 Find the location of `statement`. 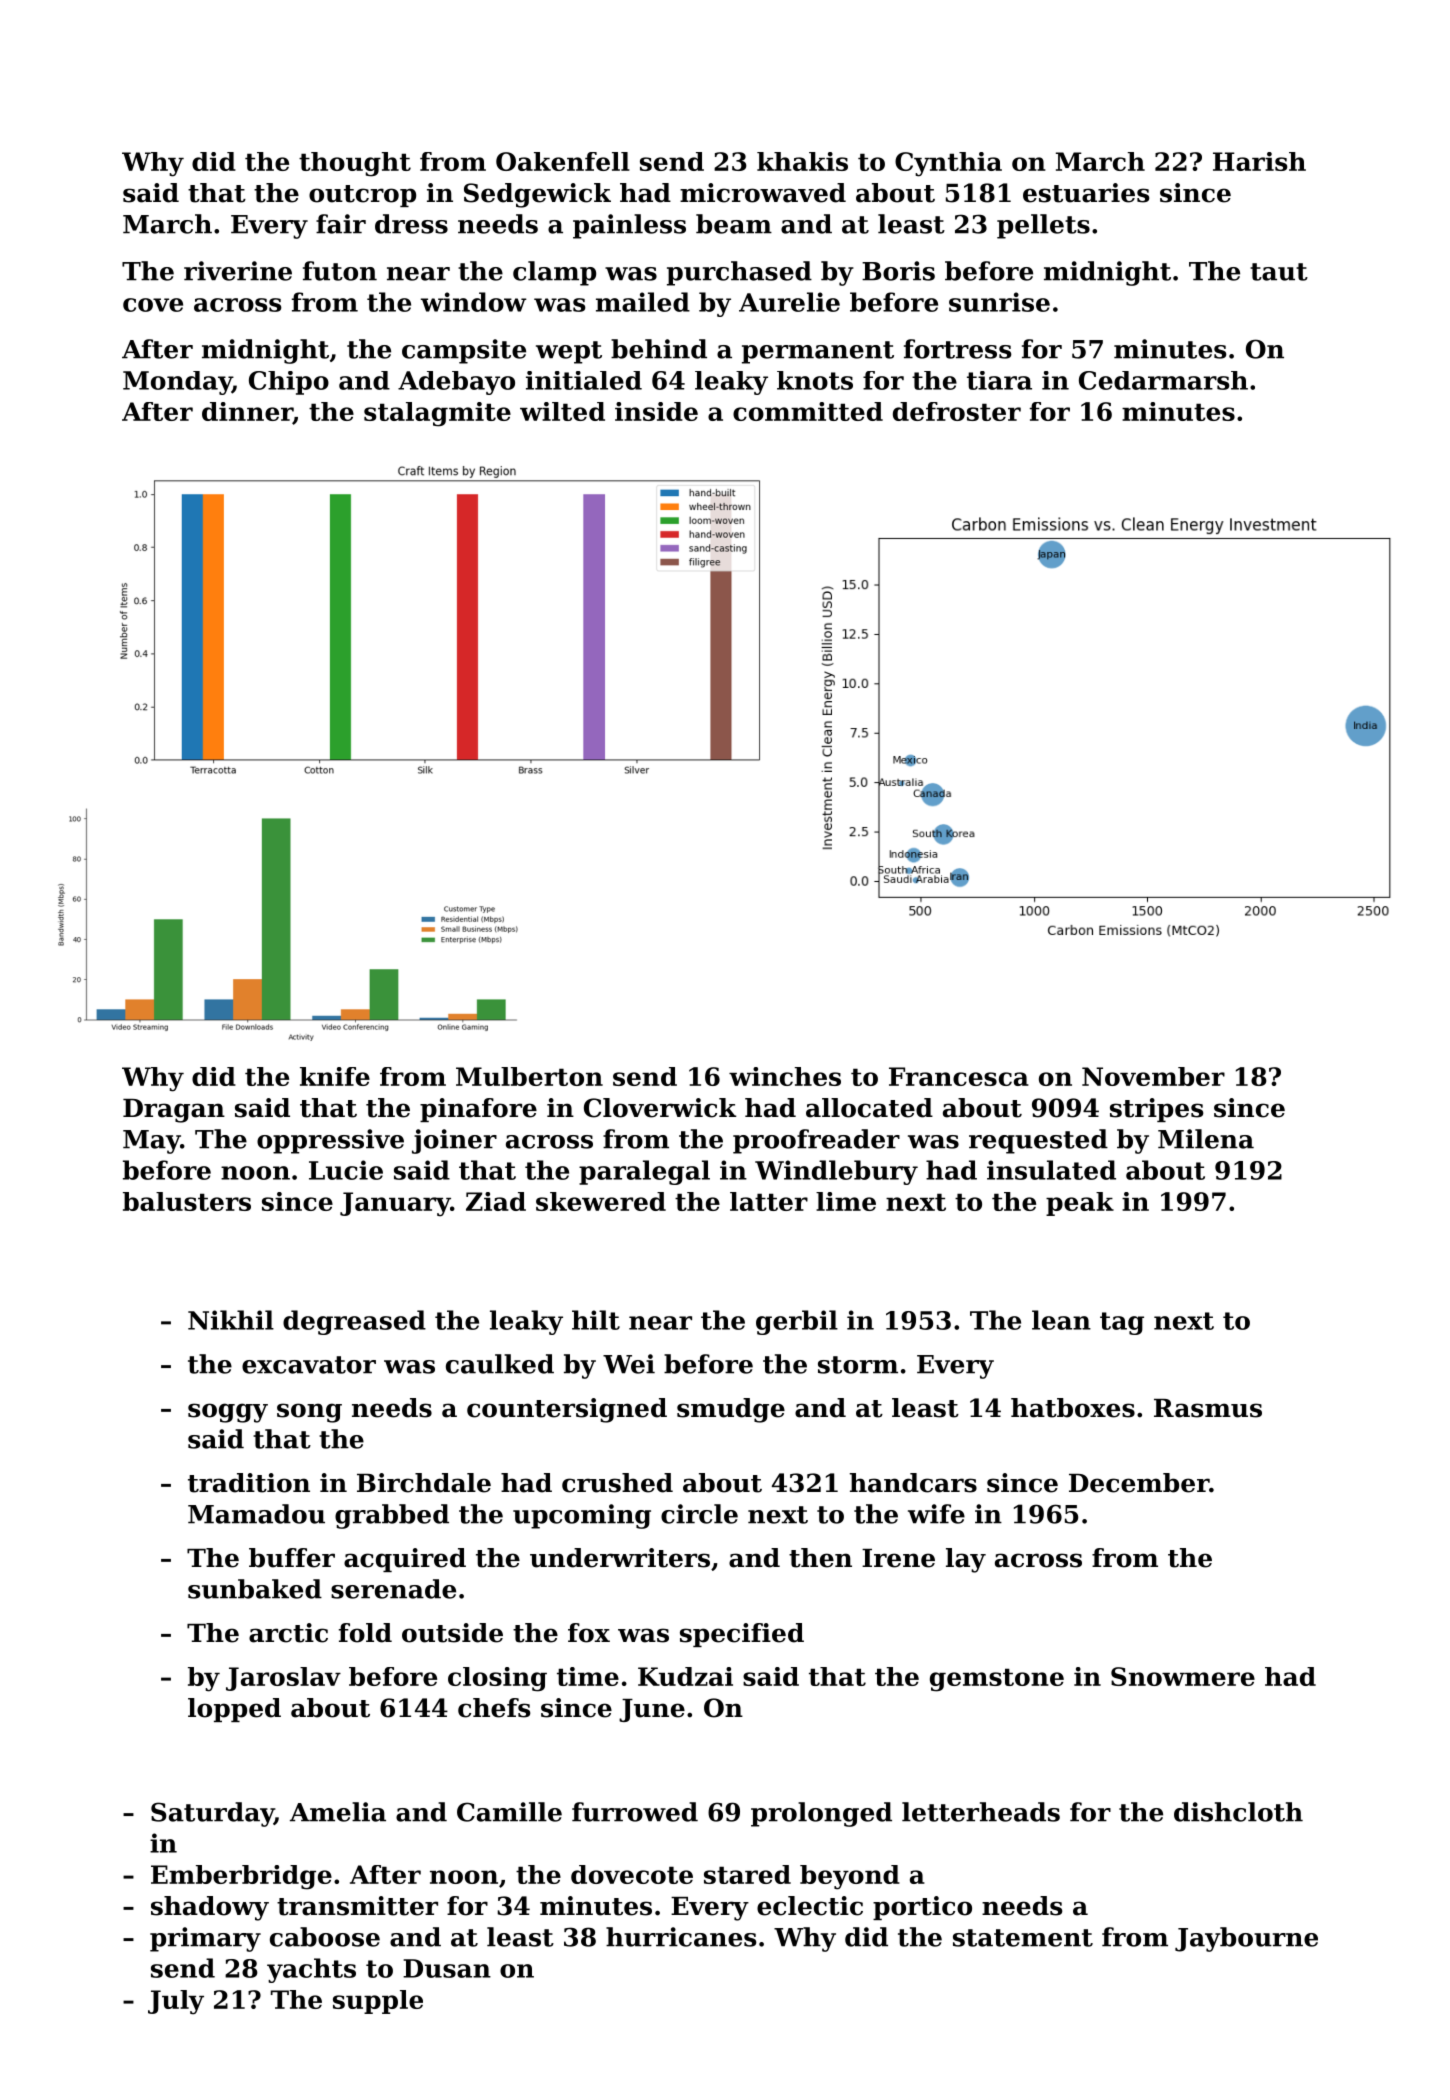

statement is located at coordinates (1023, 1938).
